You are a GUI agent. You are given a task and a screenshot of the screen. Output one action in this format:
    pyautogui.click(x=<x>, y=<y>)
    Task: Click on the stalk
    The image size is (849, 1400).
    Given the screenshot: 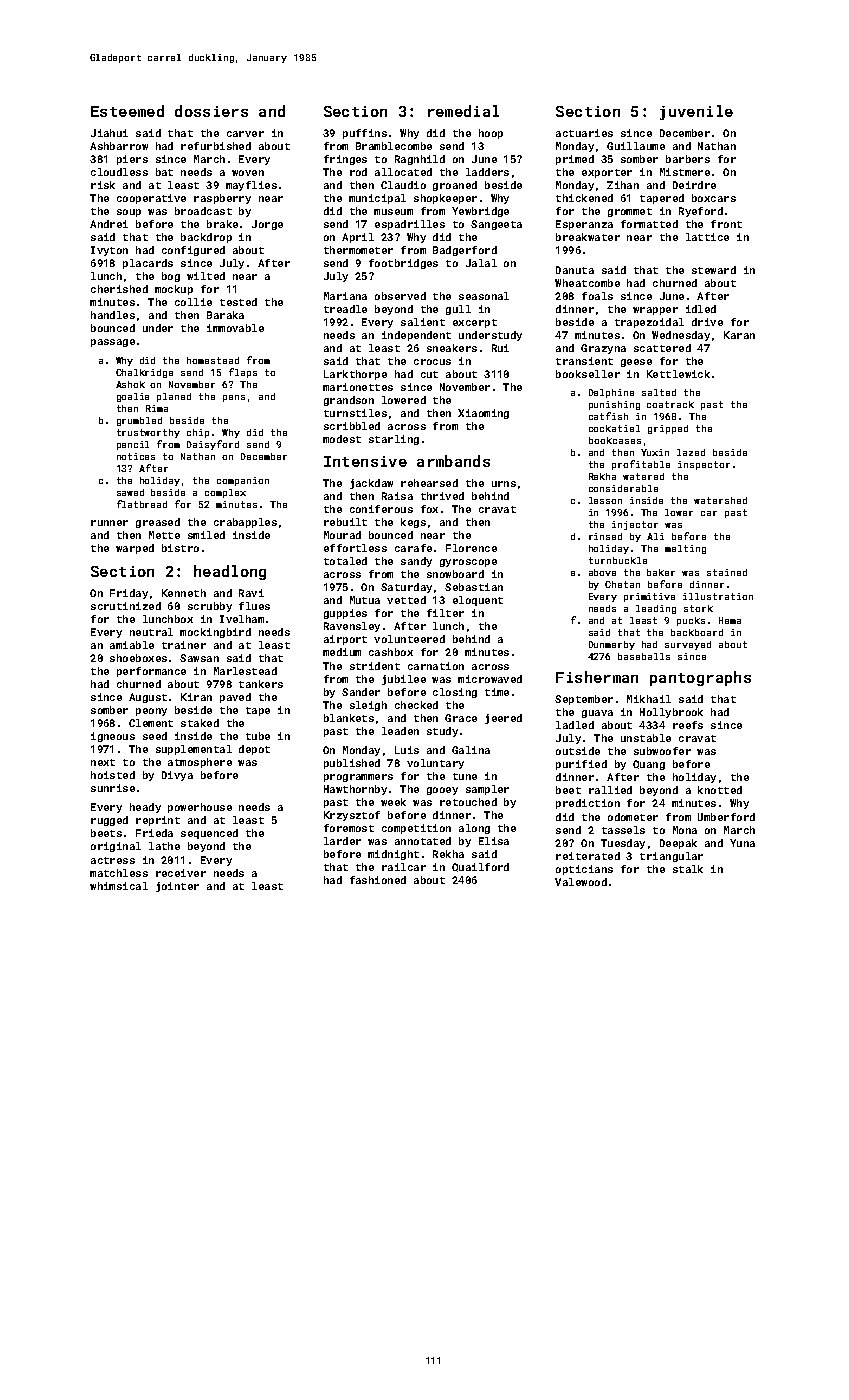 What is the action you would take?
    pyautogui.click(x=688, y=869)
